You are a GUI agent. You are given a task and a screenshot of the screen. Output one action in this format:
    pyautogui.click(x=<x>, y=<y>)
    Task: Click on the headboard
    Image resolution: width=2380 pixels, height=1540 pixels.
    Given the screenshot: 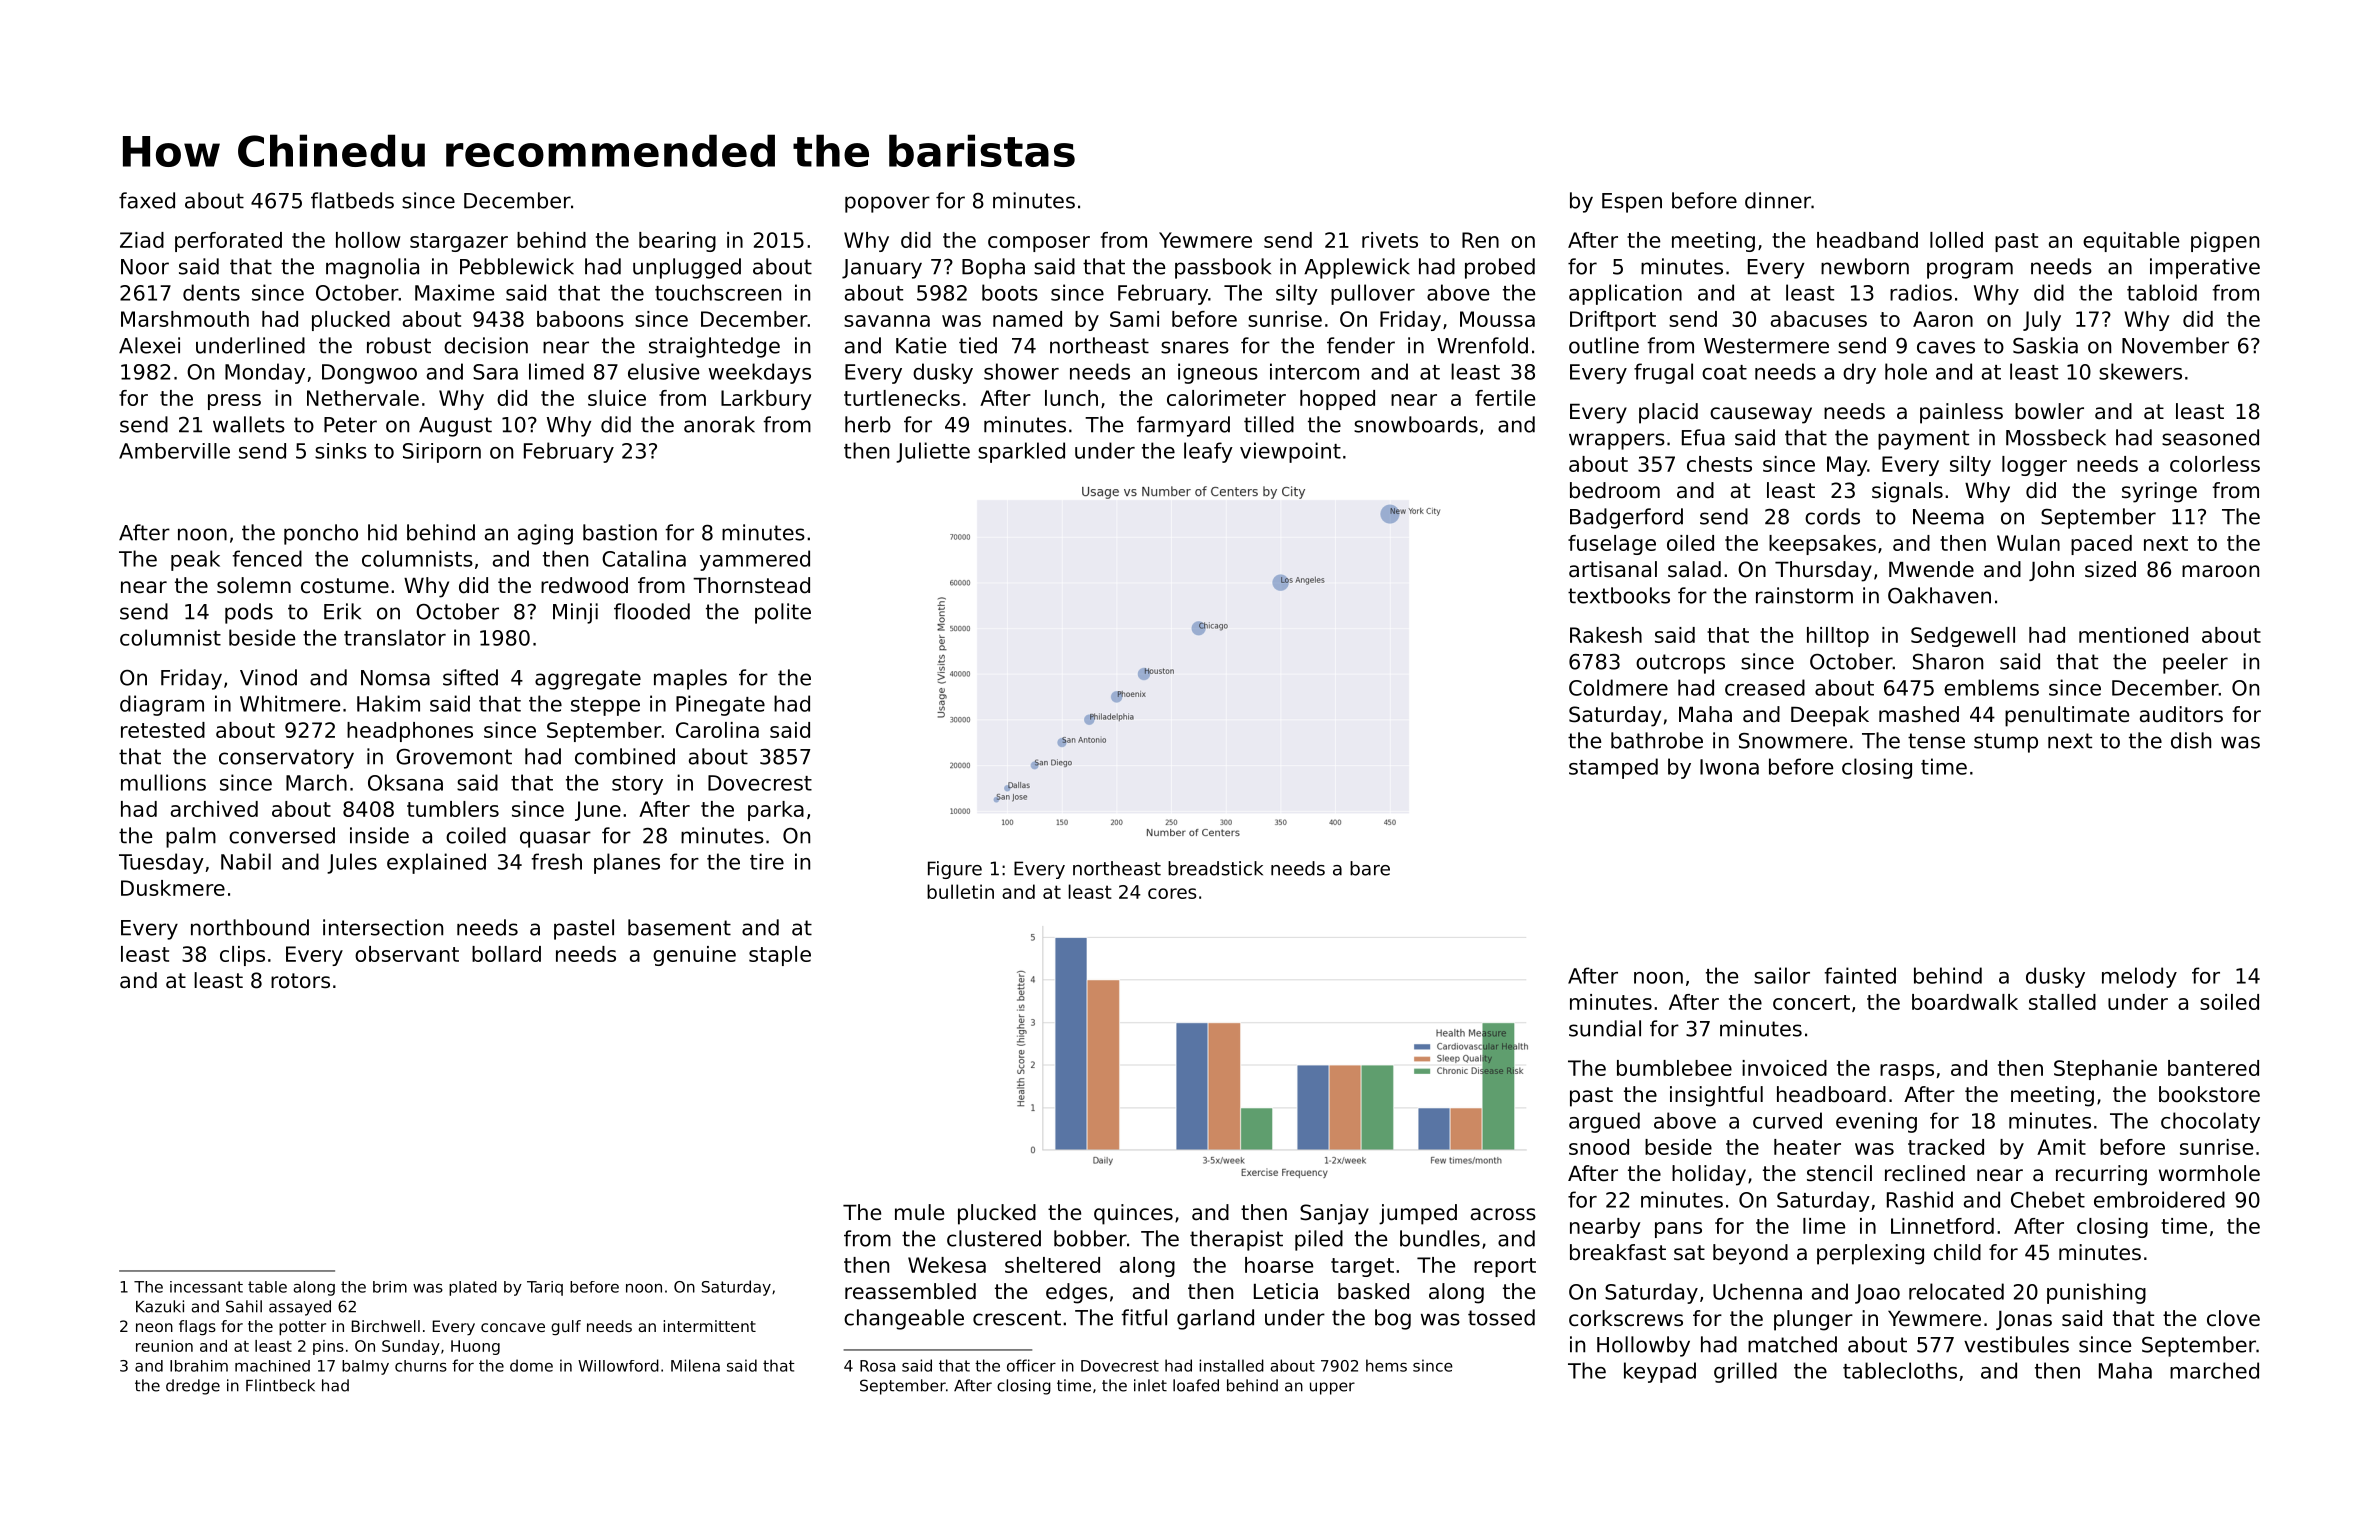 What is the action you would take?
    pyautogui.click(x=1831, y=1094)
